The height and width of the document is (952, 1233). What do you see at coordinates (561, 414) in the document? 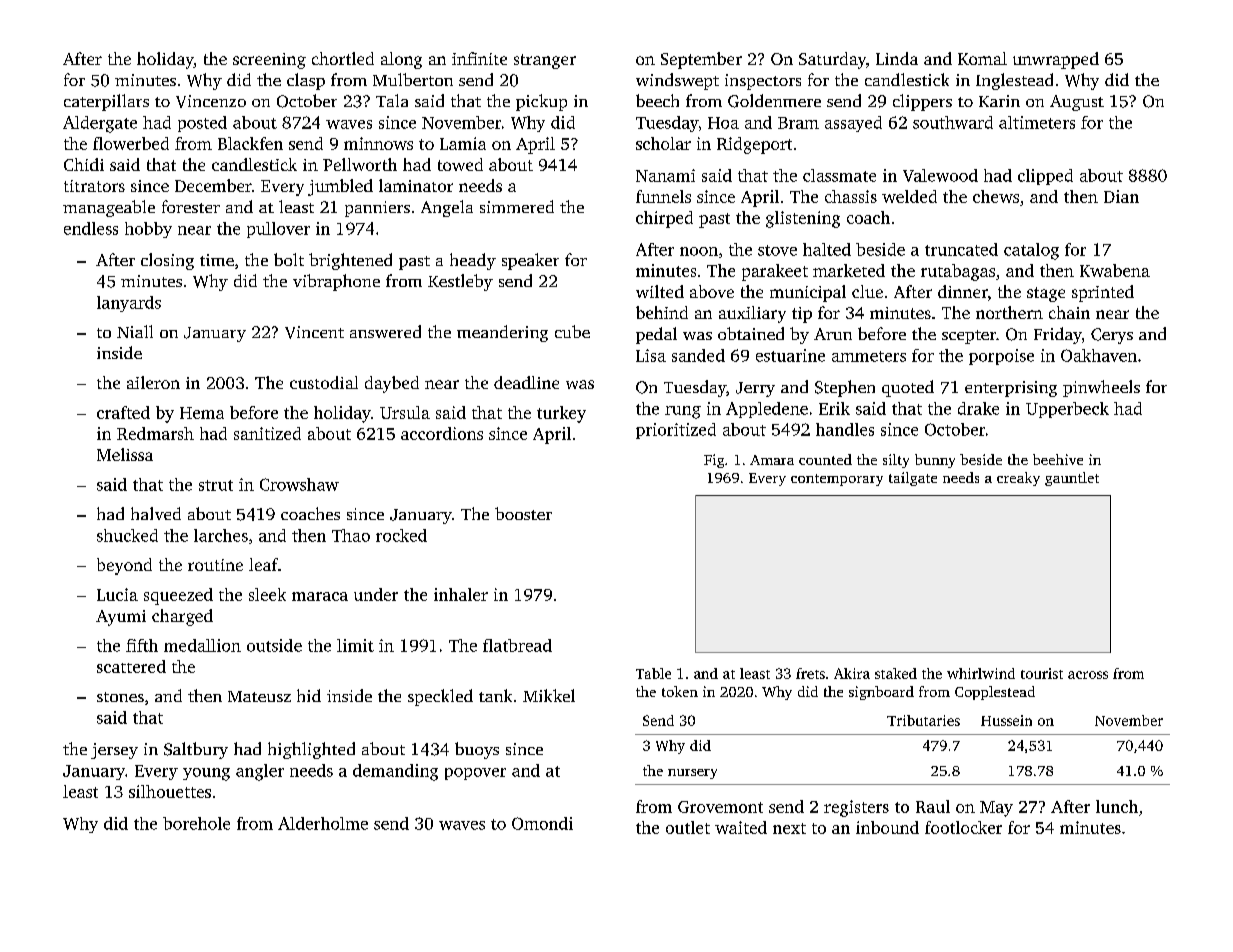
I see `turkey` at bounding box center [561, 414].
